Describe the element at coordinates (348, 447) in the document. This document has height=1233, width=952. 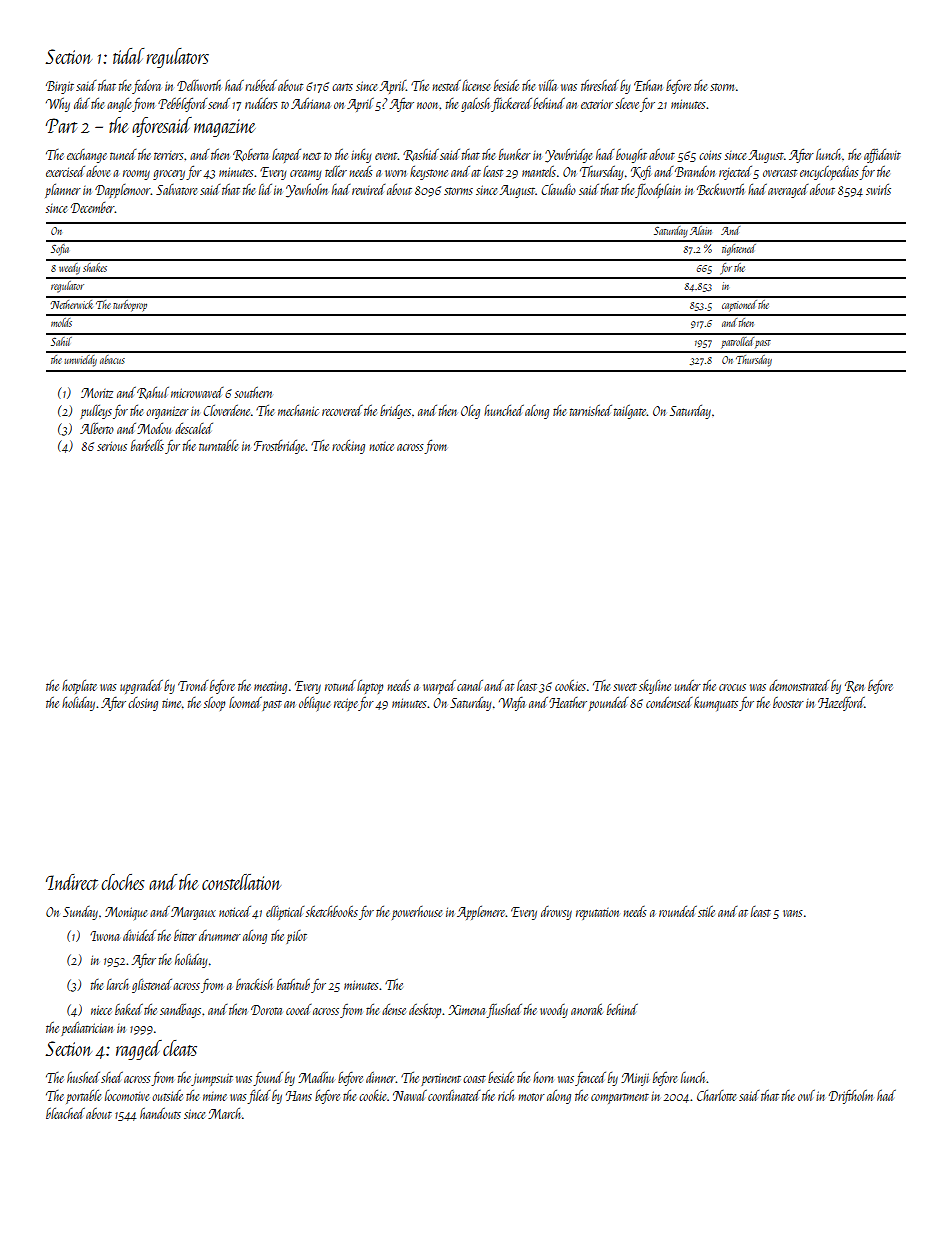
I see `rocking` at that location.
